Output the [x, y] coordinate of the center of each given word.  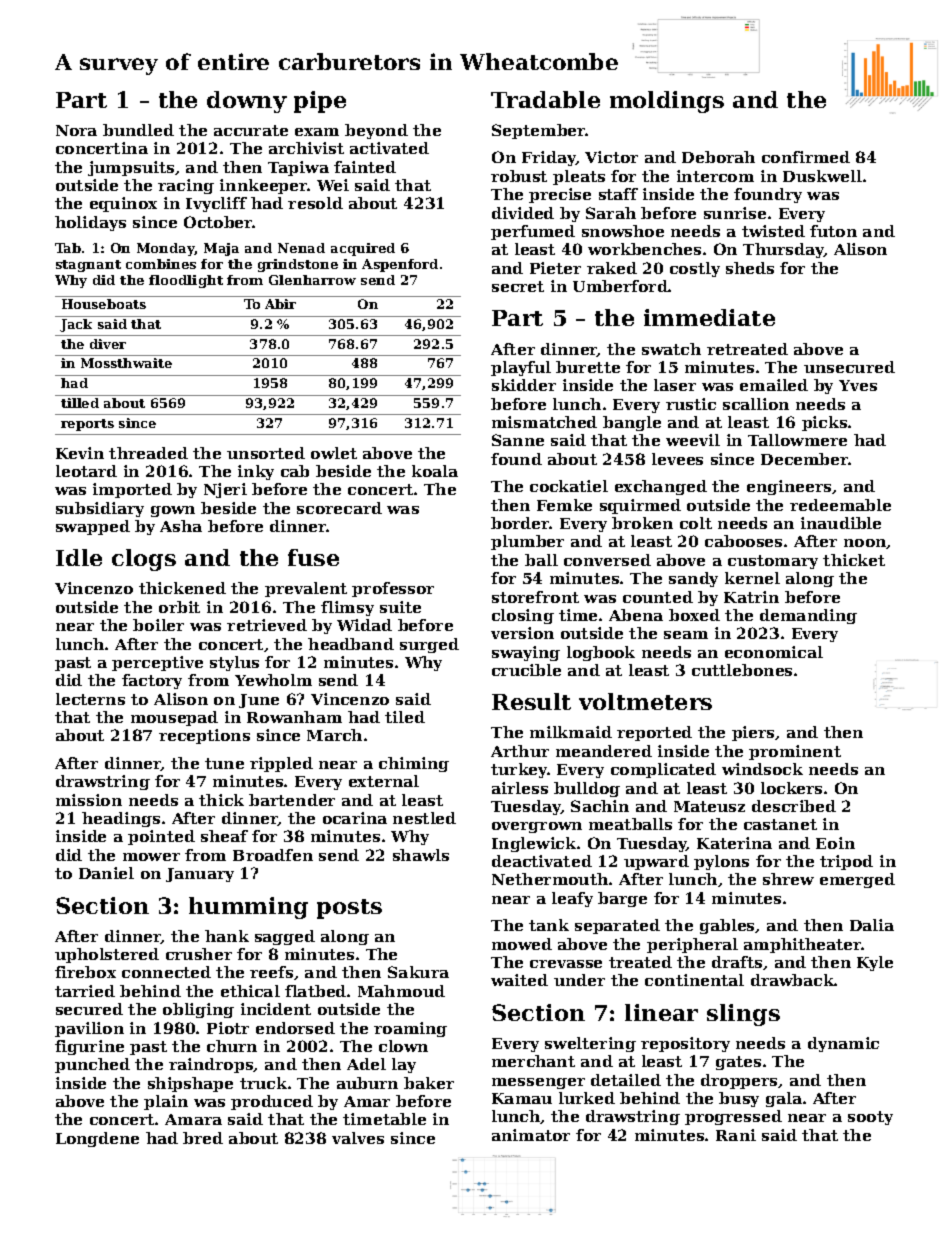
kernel [752, 578]
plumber [527, 542]
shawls [421, 855]
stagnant [88, 266]
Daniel [106, 873]
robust [519, 176]
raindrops [211, 1065]
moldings [667, 102]
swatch [671, 349]
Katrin [751, 597]
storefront [535, 597]
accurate [251, 130]
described [794, 806]
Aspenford [400, 265]
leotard [86, 471]
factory [152, 681]
